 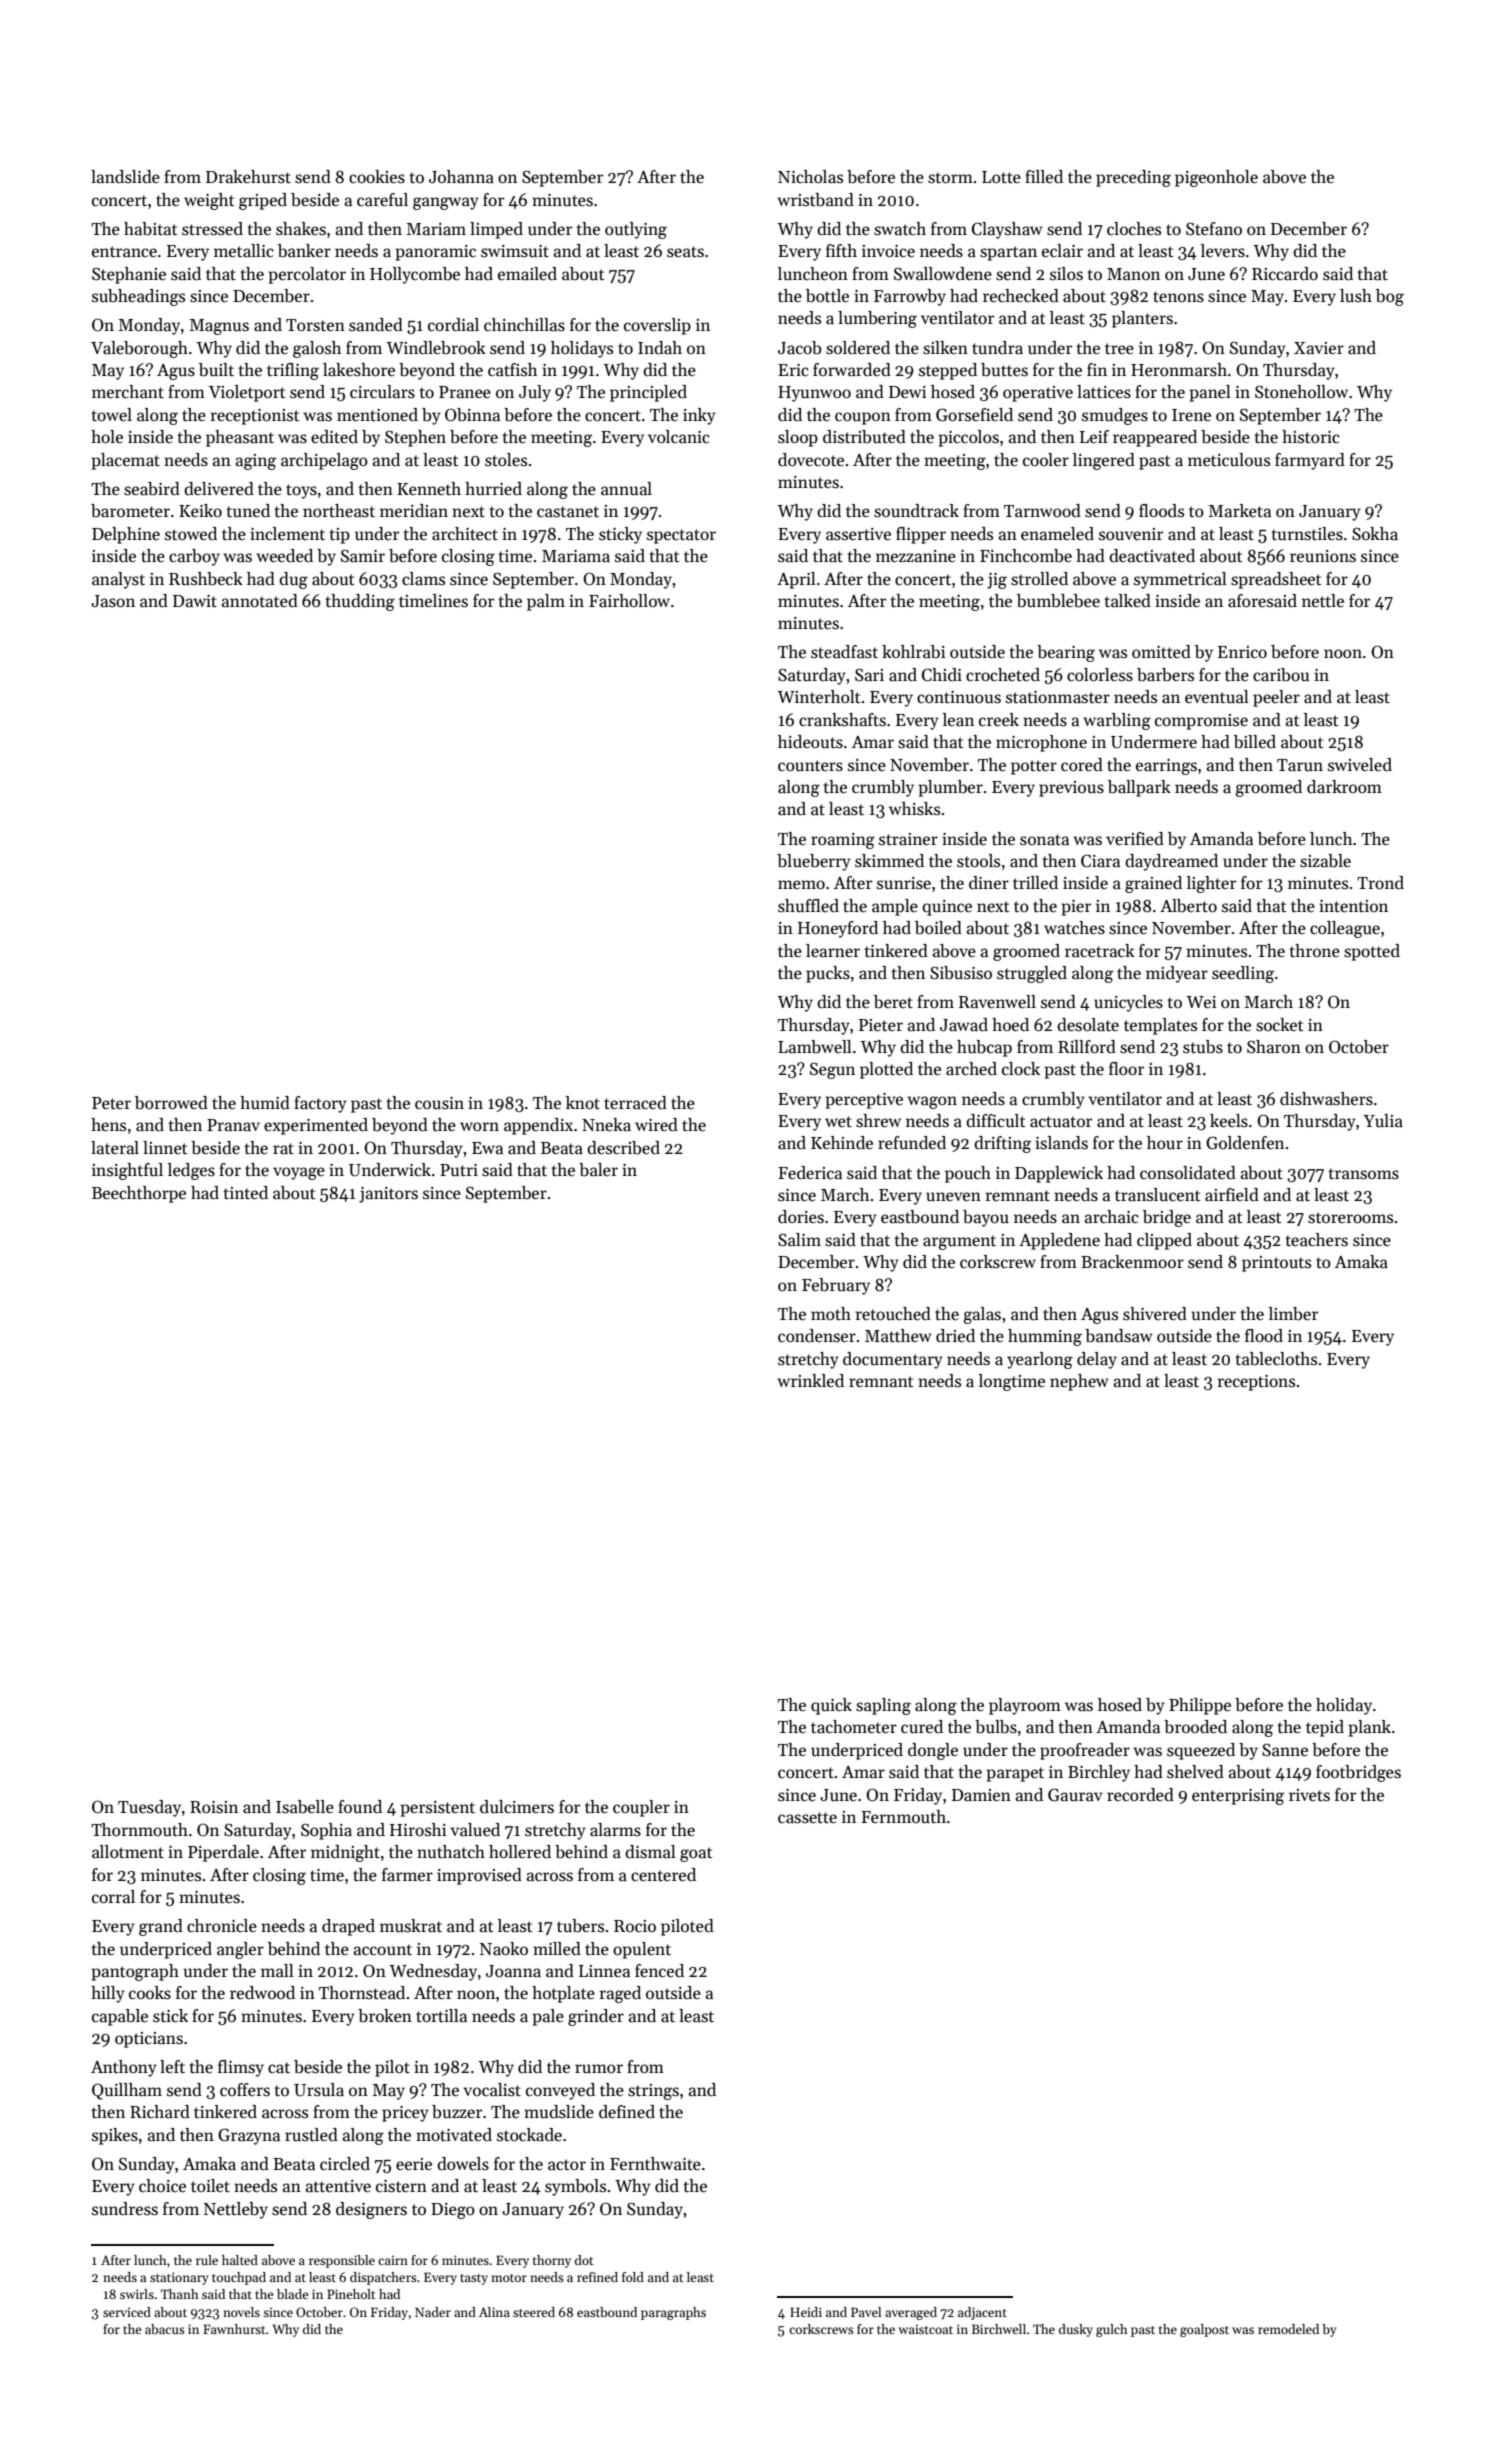 What do you see at coordinates (1044, 177) in the screenshot?
I see `filled` at bounding box center [1044, 177].
